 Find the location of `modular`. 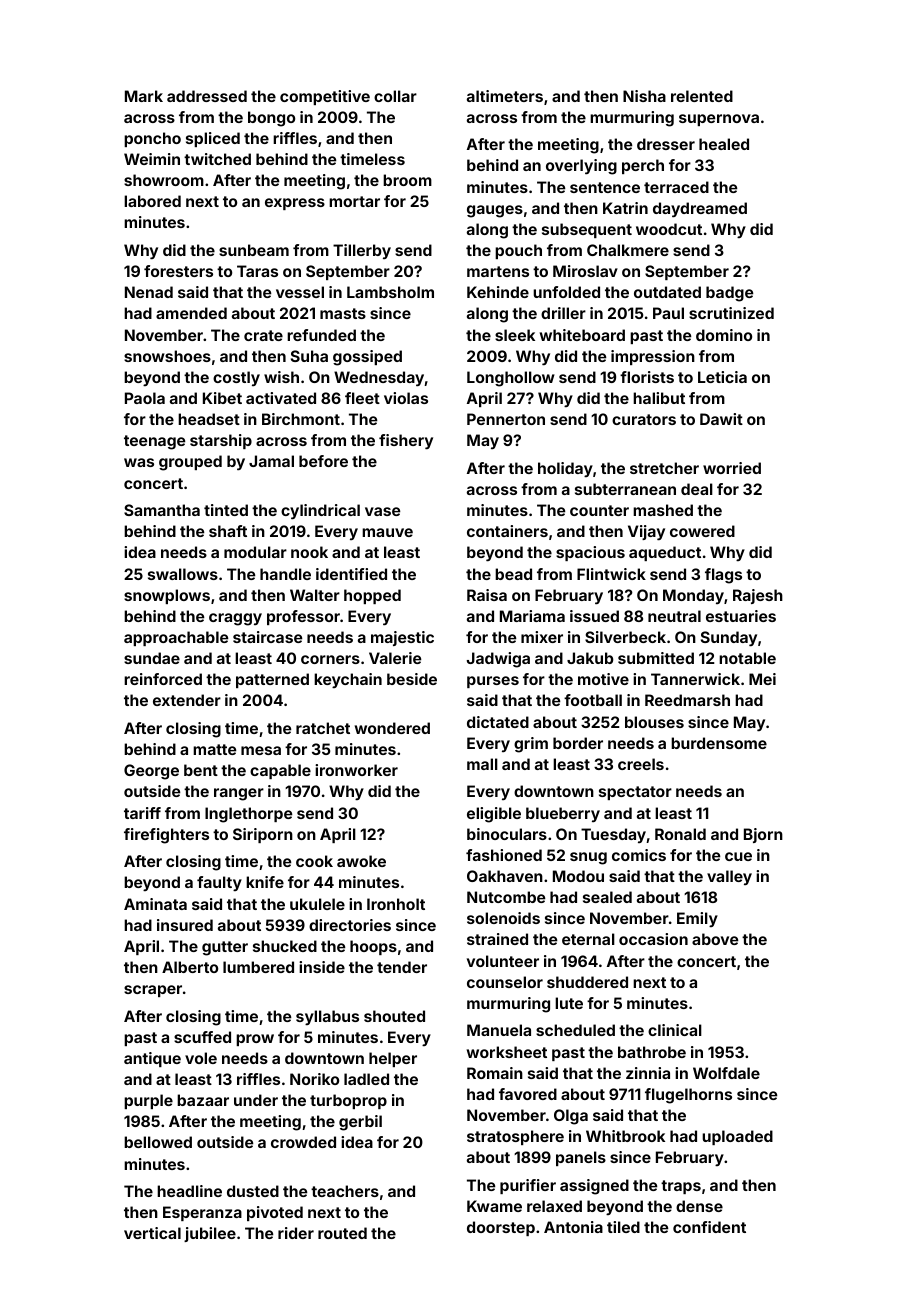

modular is located at coordinates (255, 552).
